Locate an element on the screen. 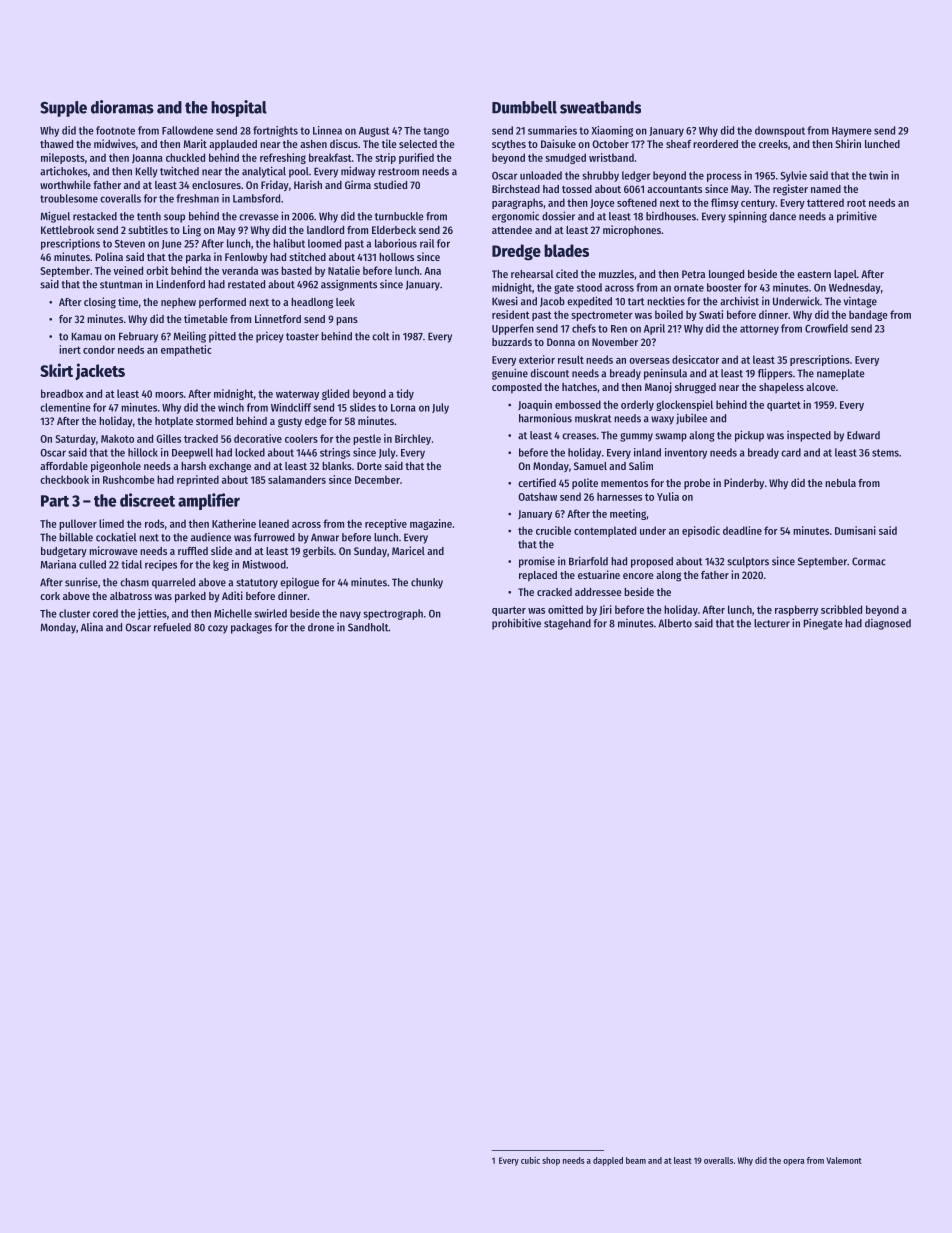 The image size is (952, 1233). Supple is located at coordinates (63, 109).
